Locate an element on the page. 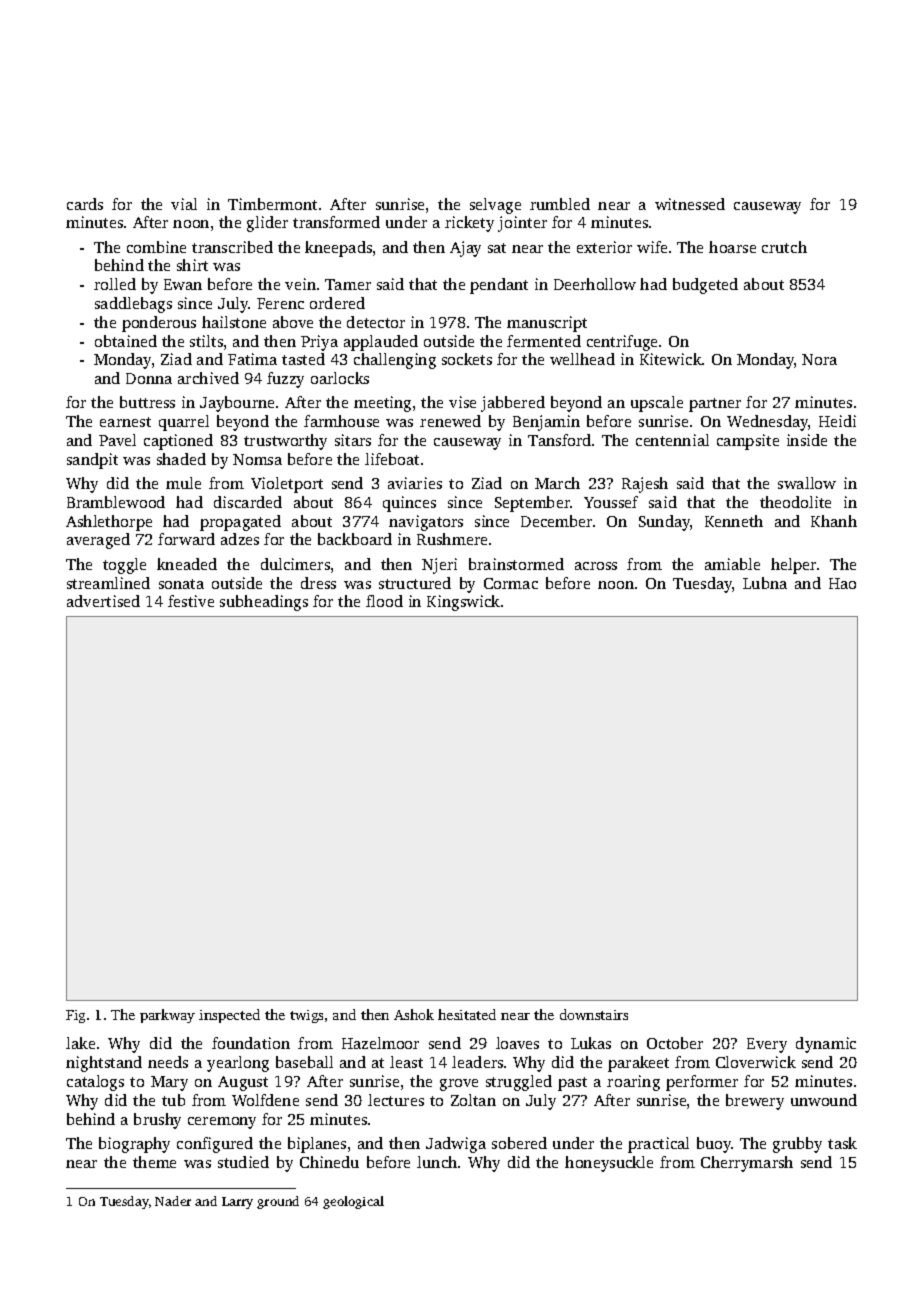 This image has width=924, height=1308. crutch is located at coordinates (784, 247).
